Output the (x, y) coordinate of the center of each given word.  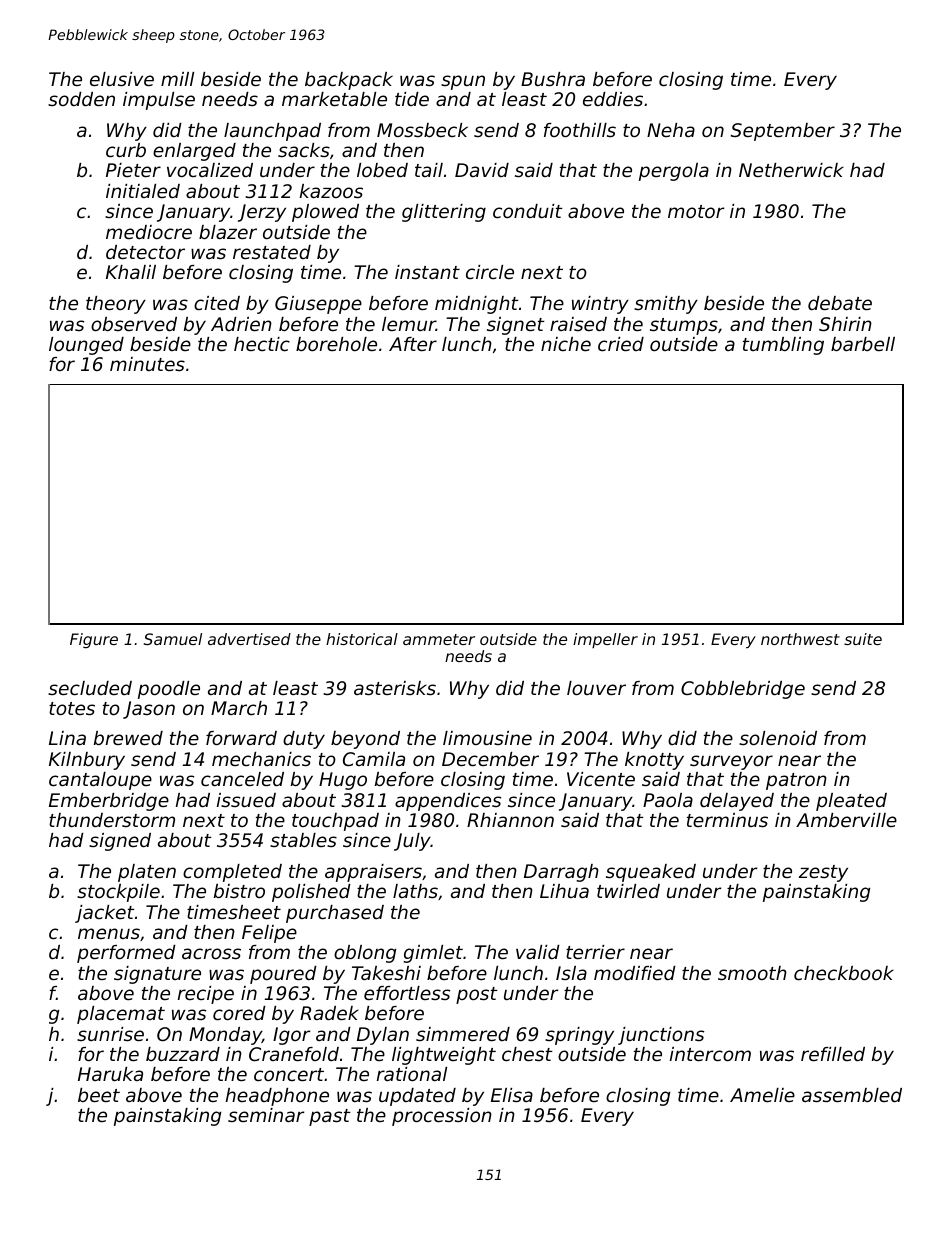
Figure (94, 640)
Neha (671, 130)
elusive (122, 79)
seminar (266, 1115)
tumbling (783, 346)
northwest (800, 639)
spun (463, 82)
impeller (605, 640)
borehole (336, 344)
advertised (249, 639)
